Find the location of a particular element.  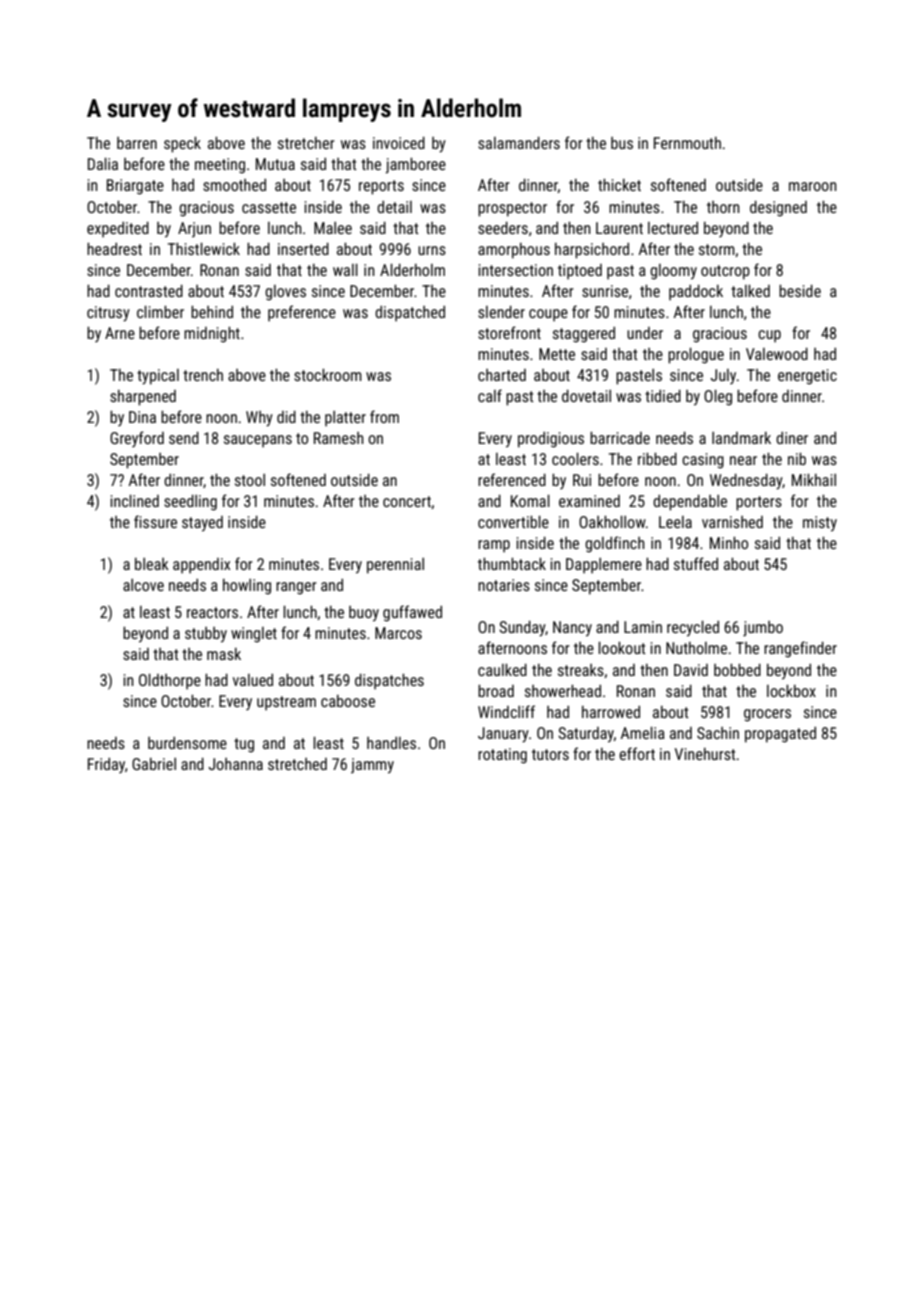

talked is located at coordinates (750, 291).
